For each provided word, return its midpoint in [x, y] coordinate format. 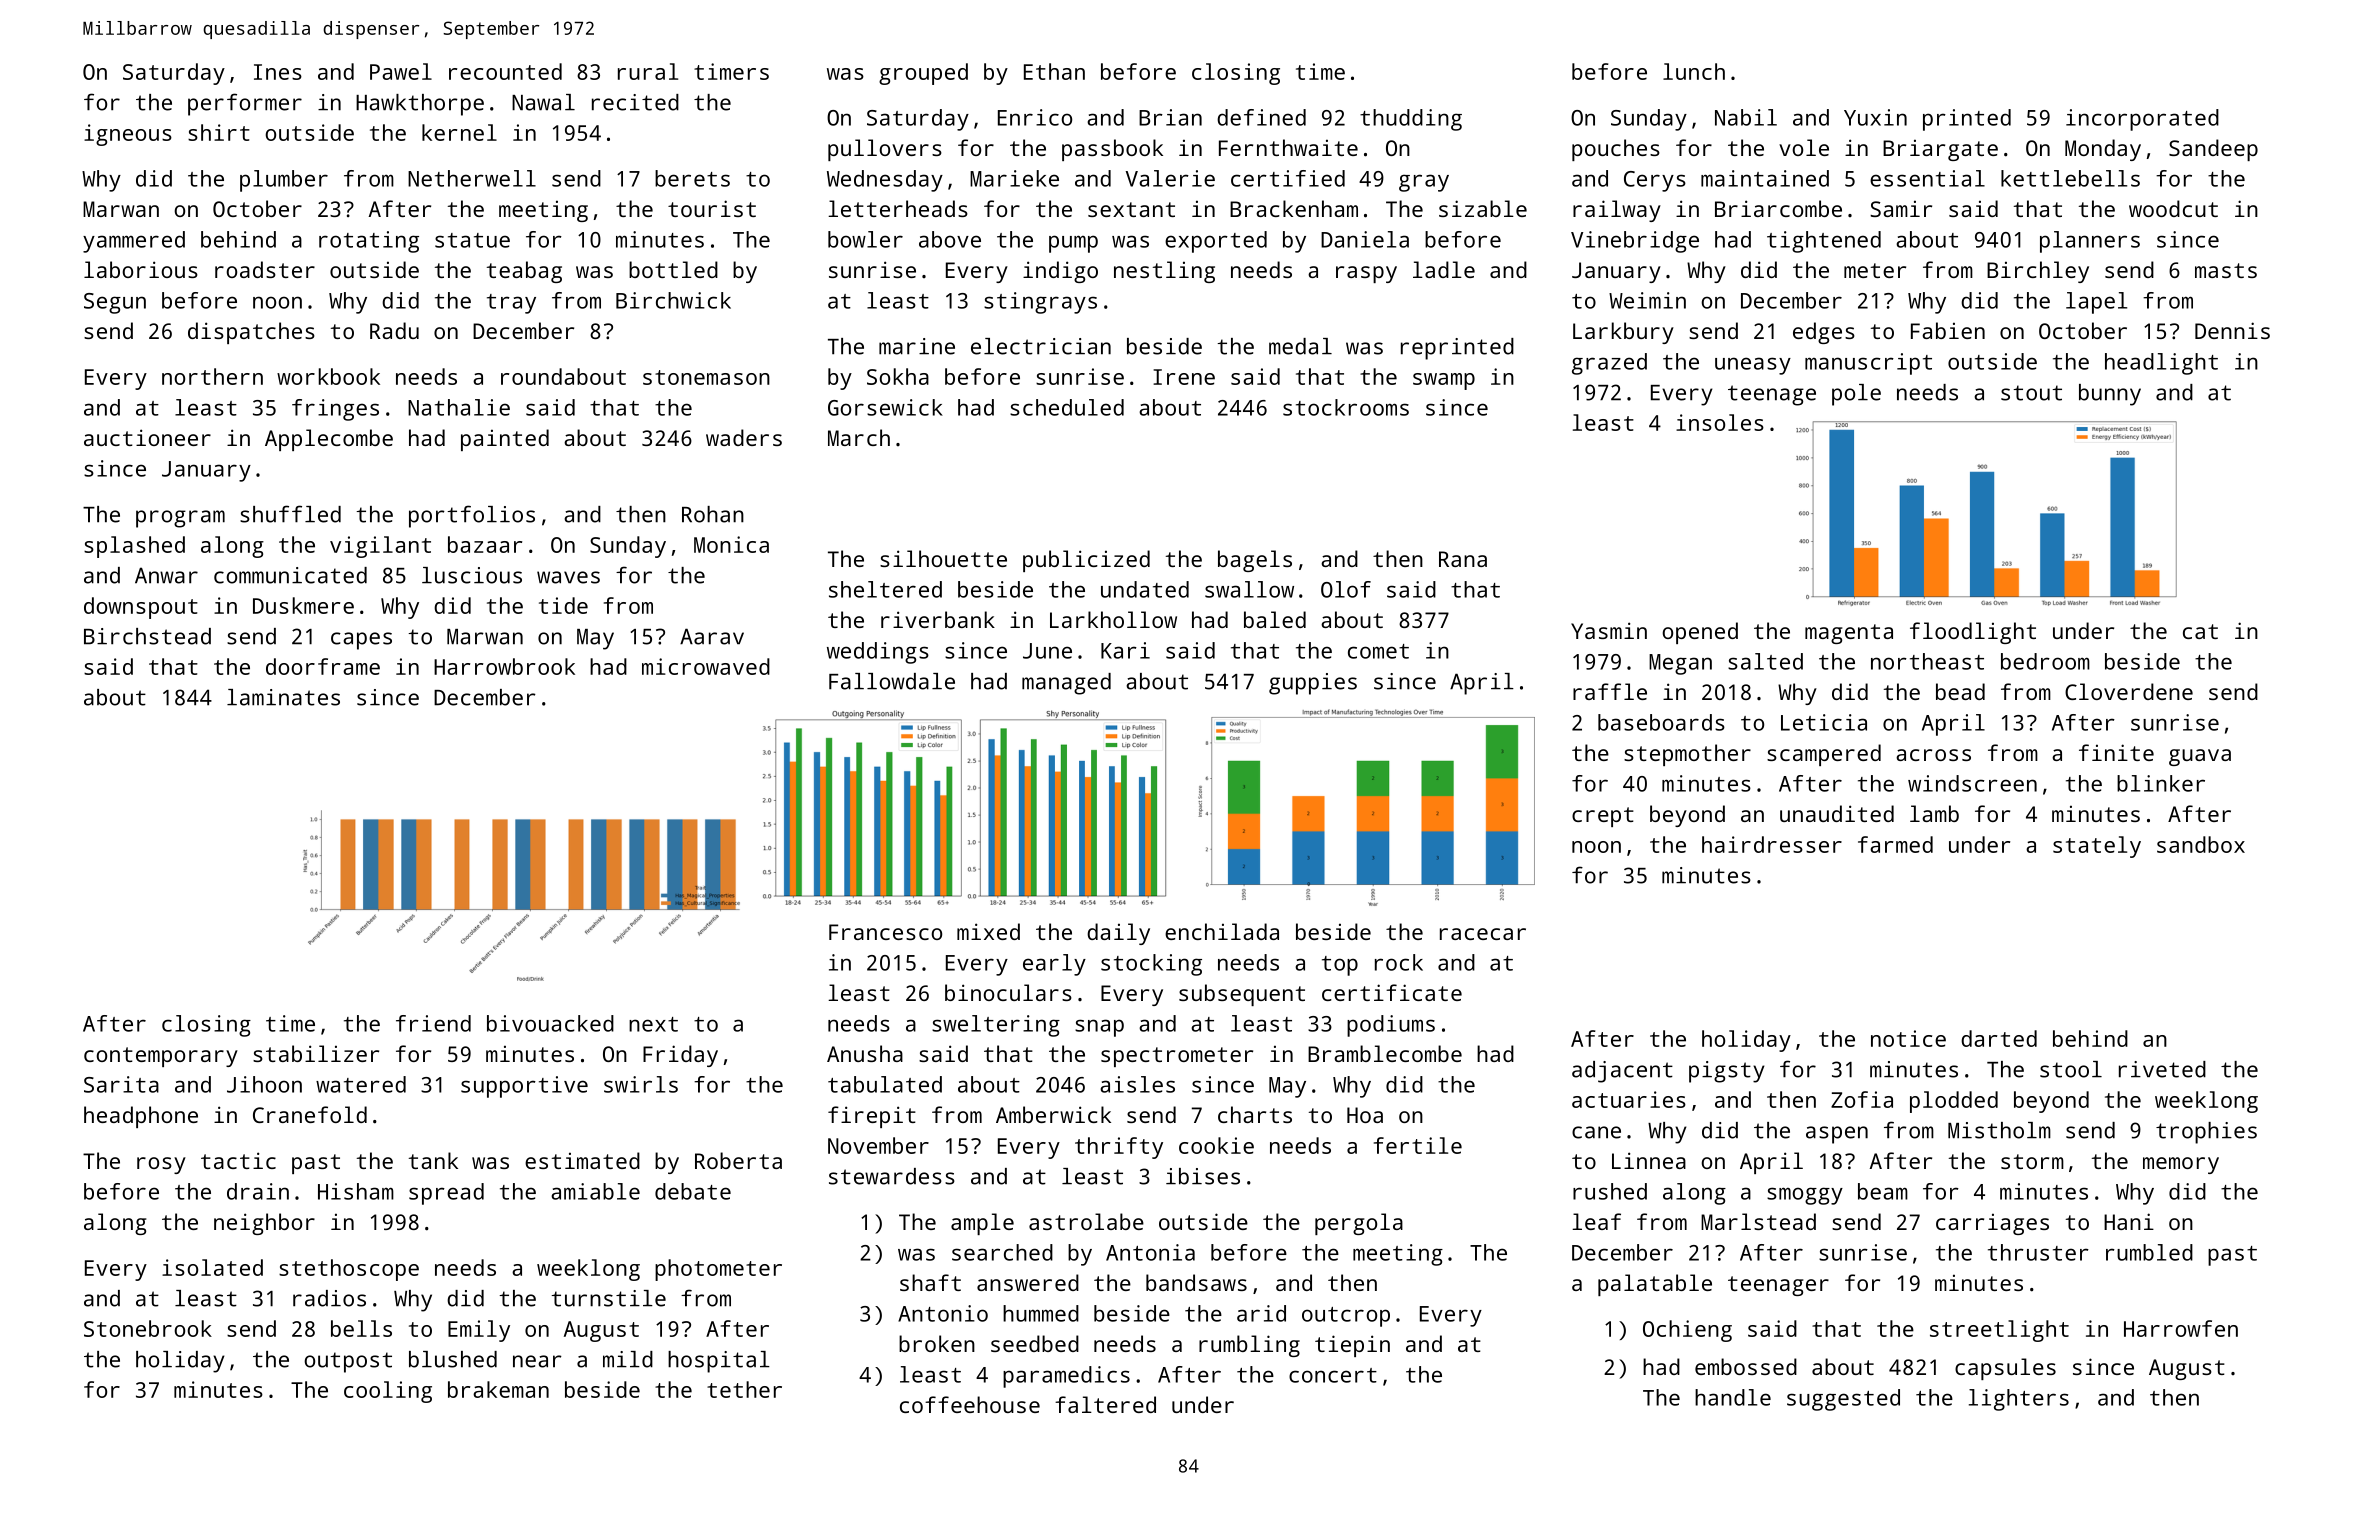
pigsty [1727, 1072]
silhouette [943, 558]
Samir [1901, 208]
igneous [128, 135]
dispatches [251, 333]
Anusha [865, 1053]
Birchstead [147, 636]
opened [1700, 633]
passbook [1112, 150]
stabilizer [316, 1053]
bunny [2110, 395]
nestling [1164, 272]
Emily [479, 1331]
